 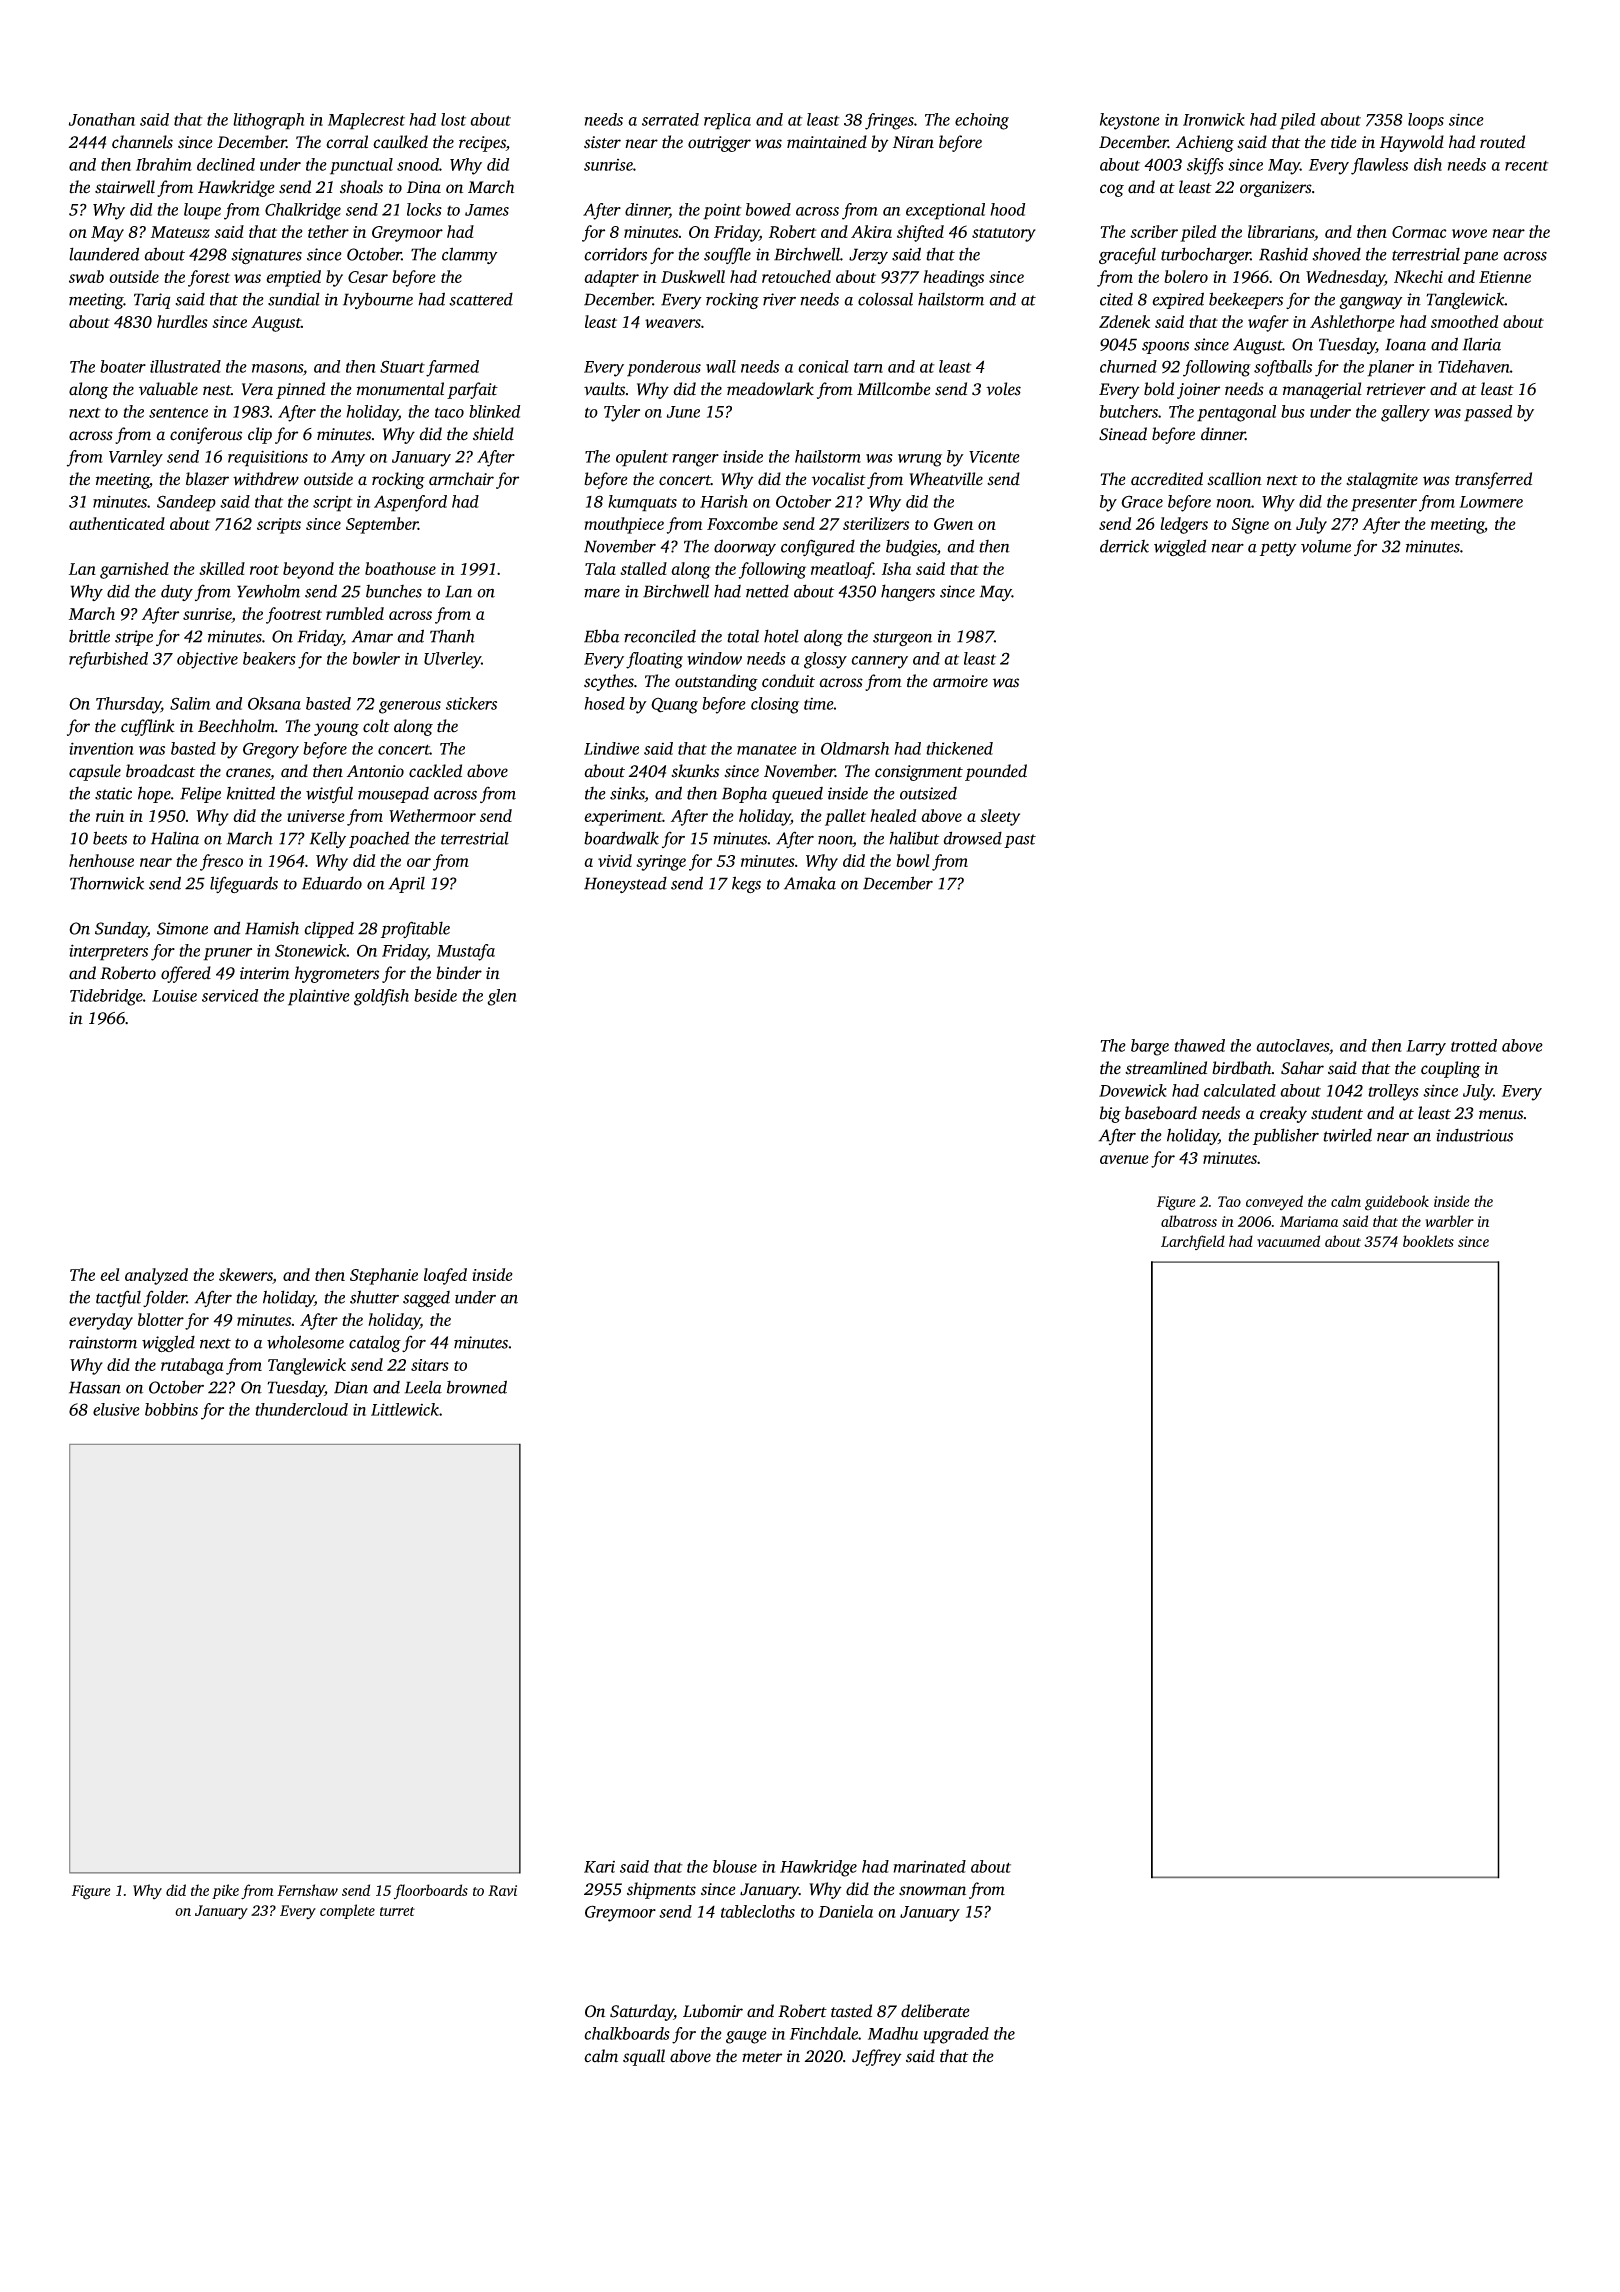 What do you see at coordinates (136, 458) in the document?
I see `Varnley` at bounding box center [136, 458].
